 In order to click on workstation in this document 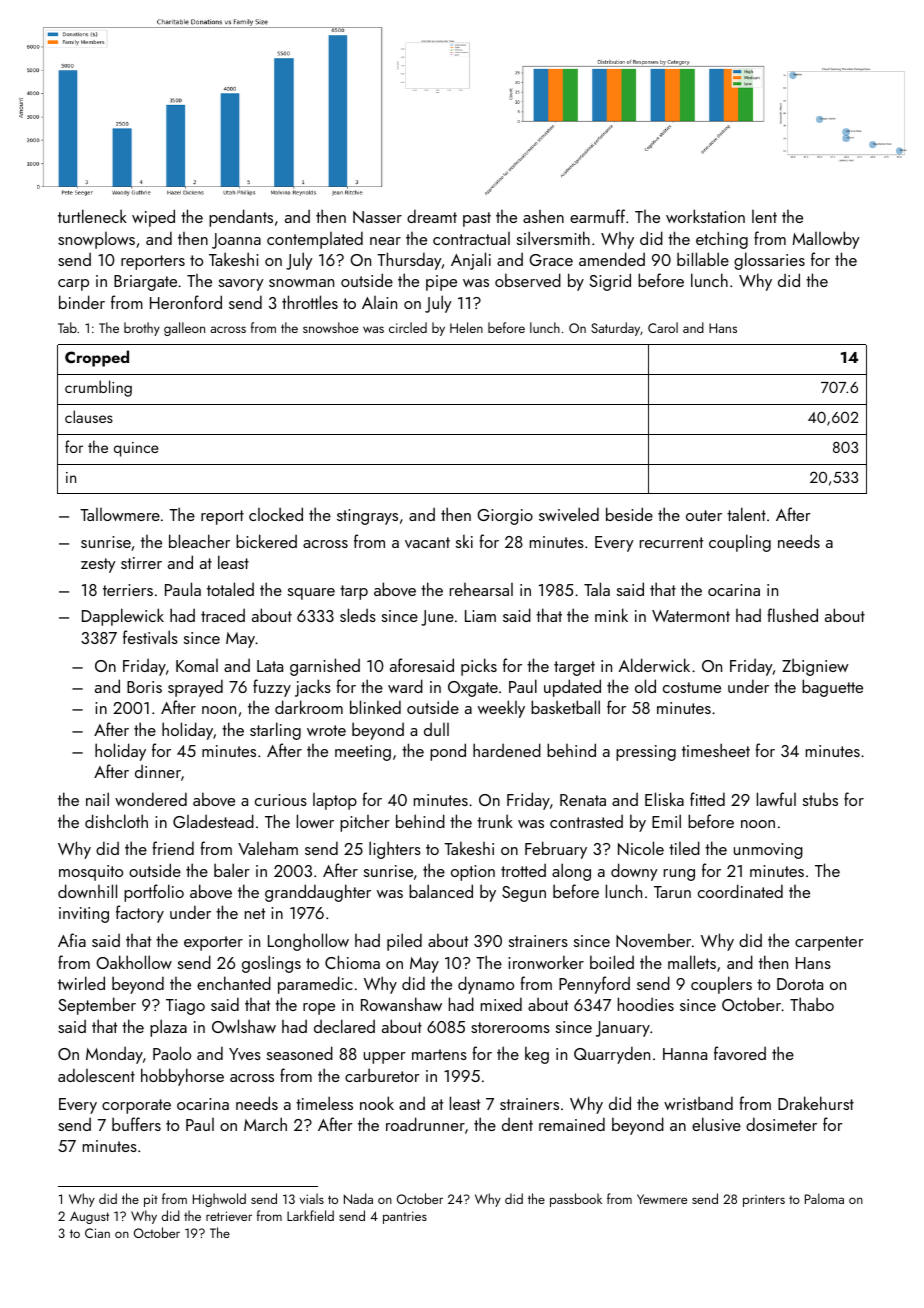, I will do `click(705, 216)`.
